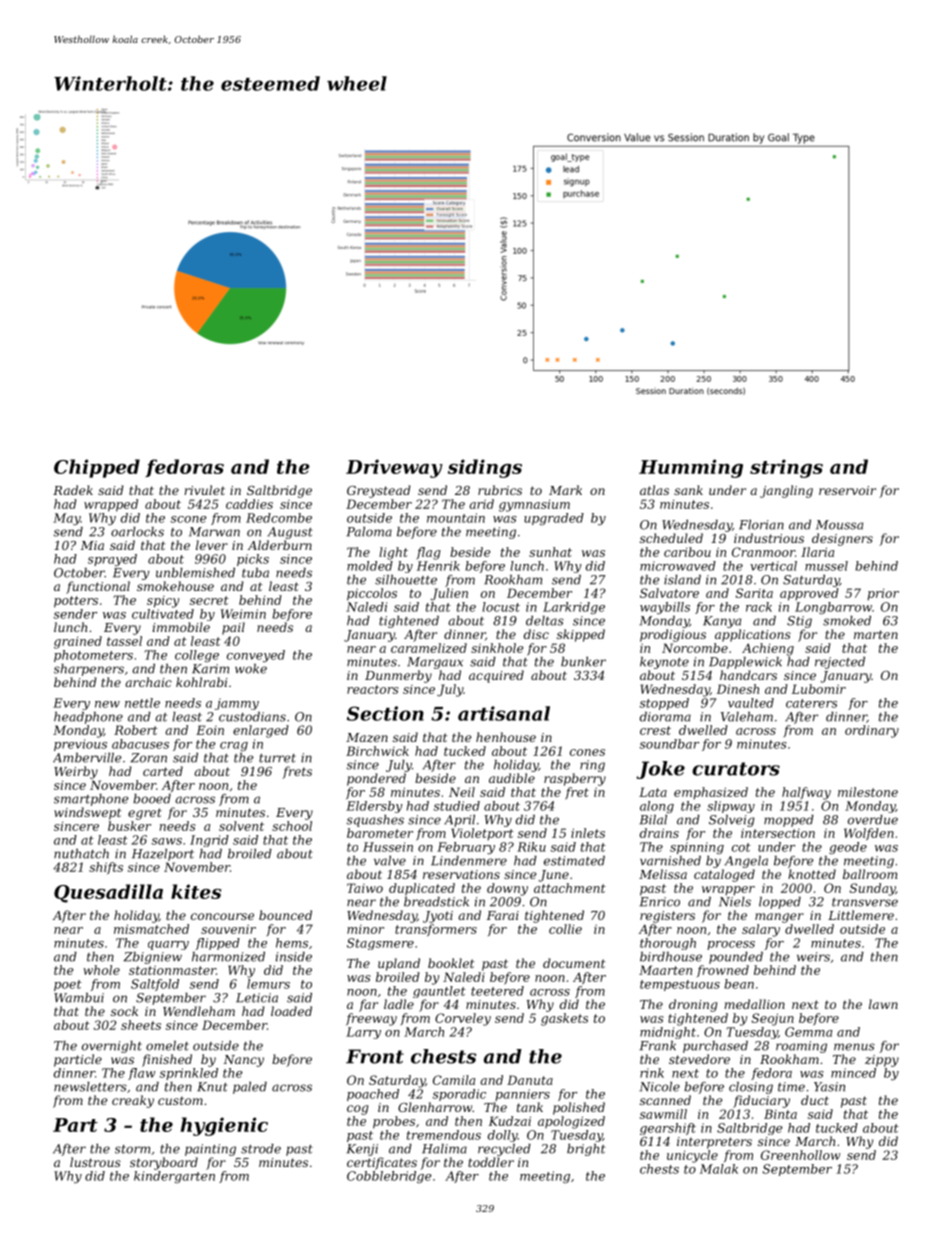 The image size is (952, 1233). I want to click on jangling, so click(786, 491).
